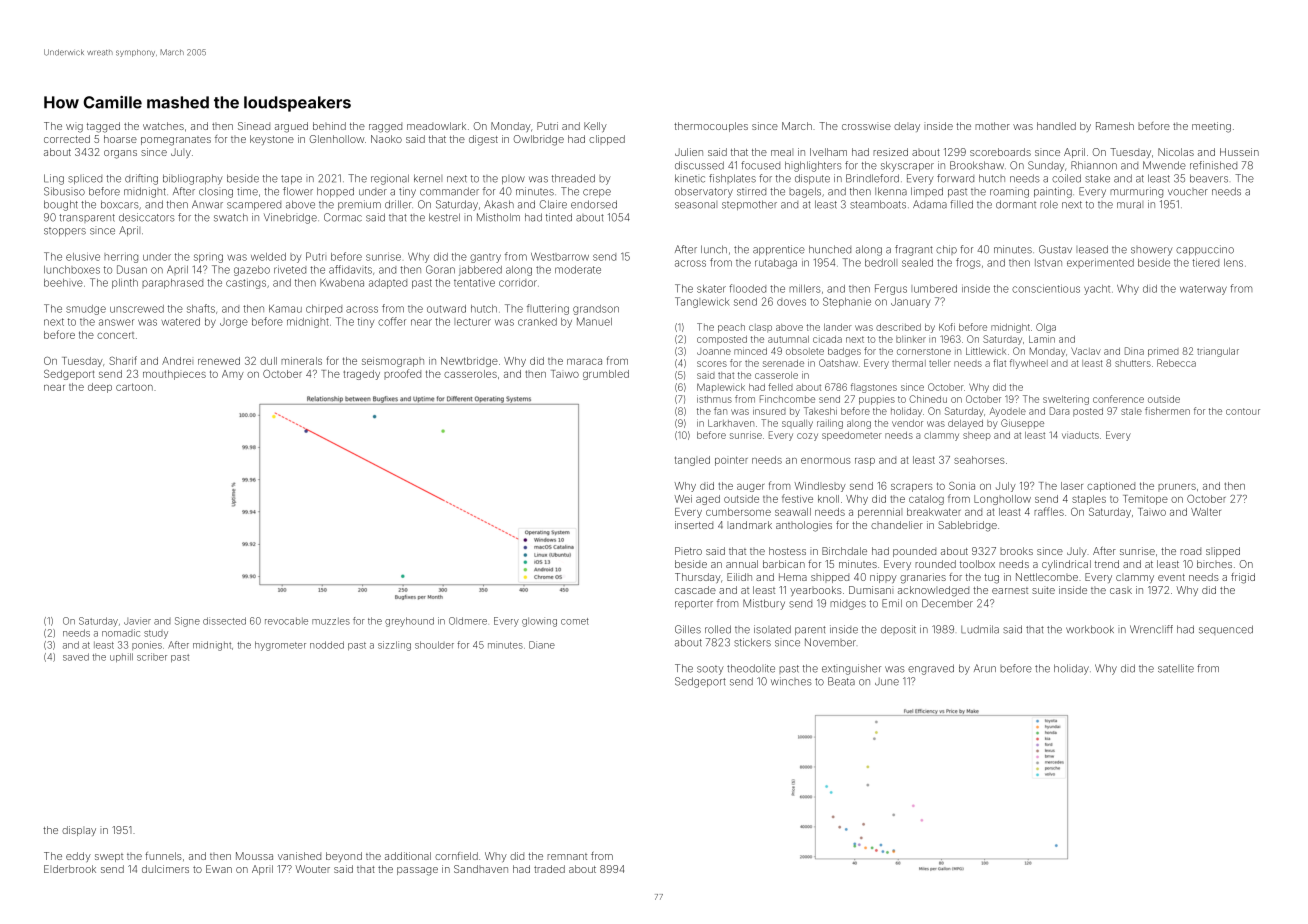 The width and height of the screenshot is (1308, 924). I want to click on acknowledged, so click(933, 591).
